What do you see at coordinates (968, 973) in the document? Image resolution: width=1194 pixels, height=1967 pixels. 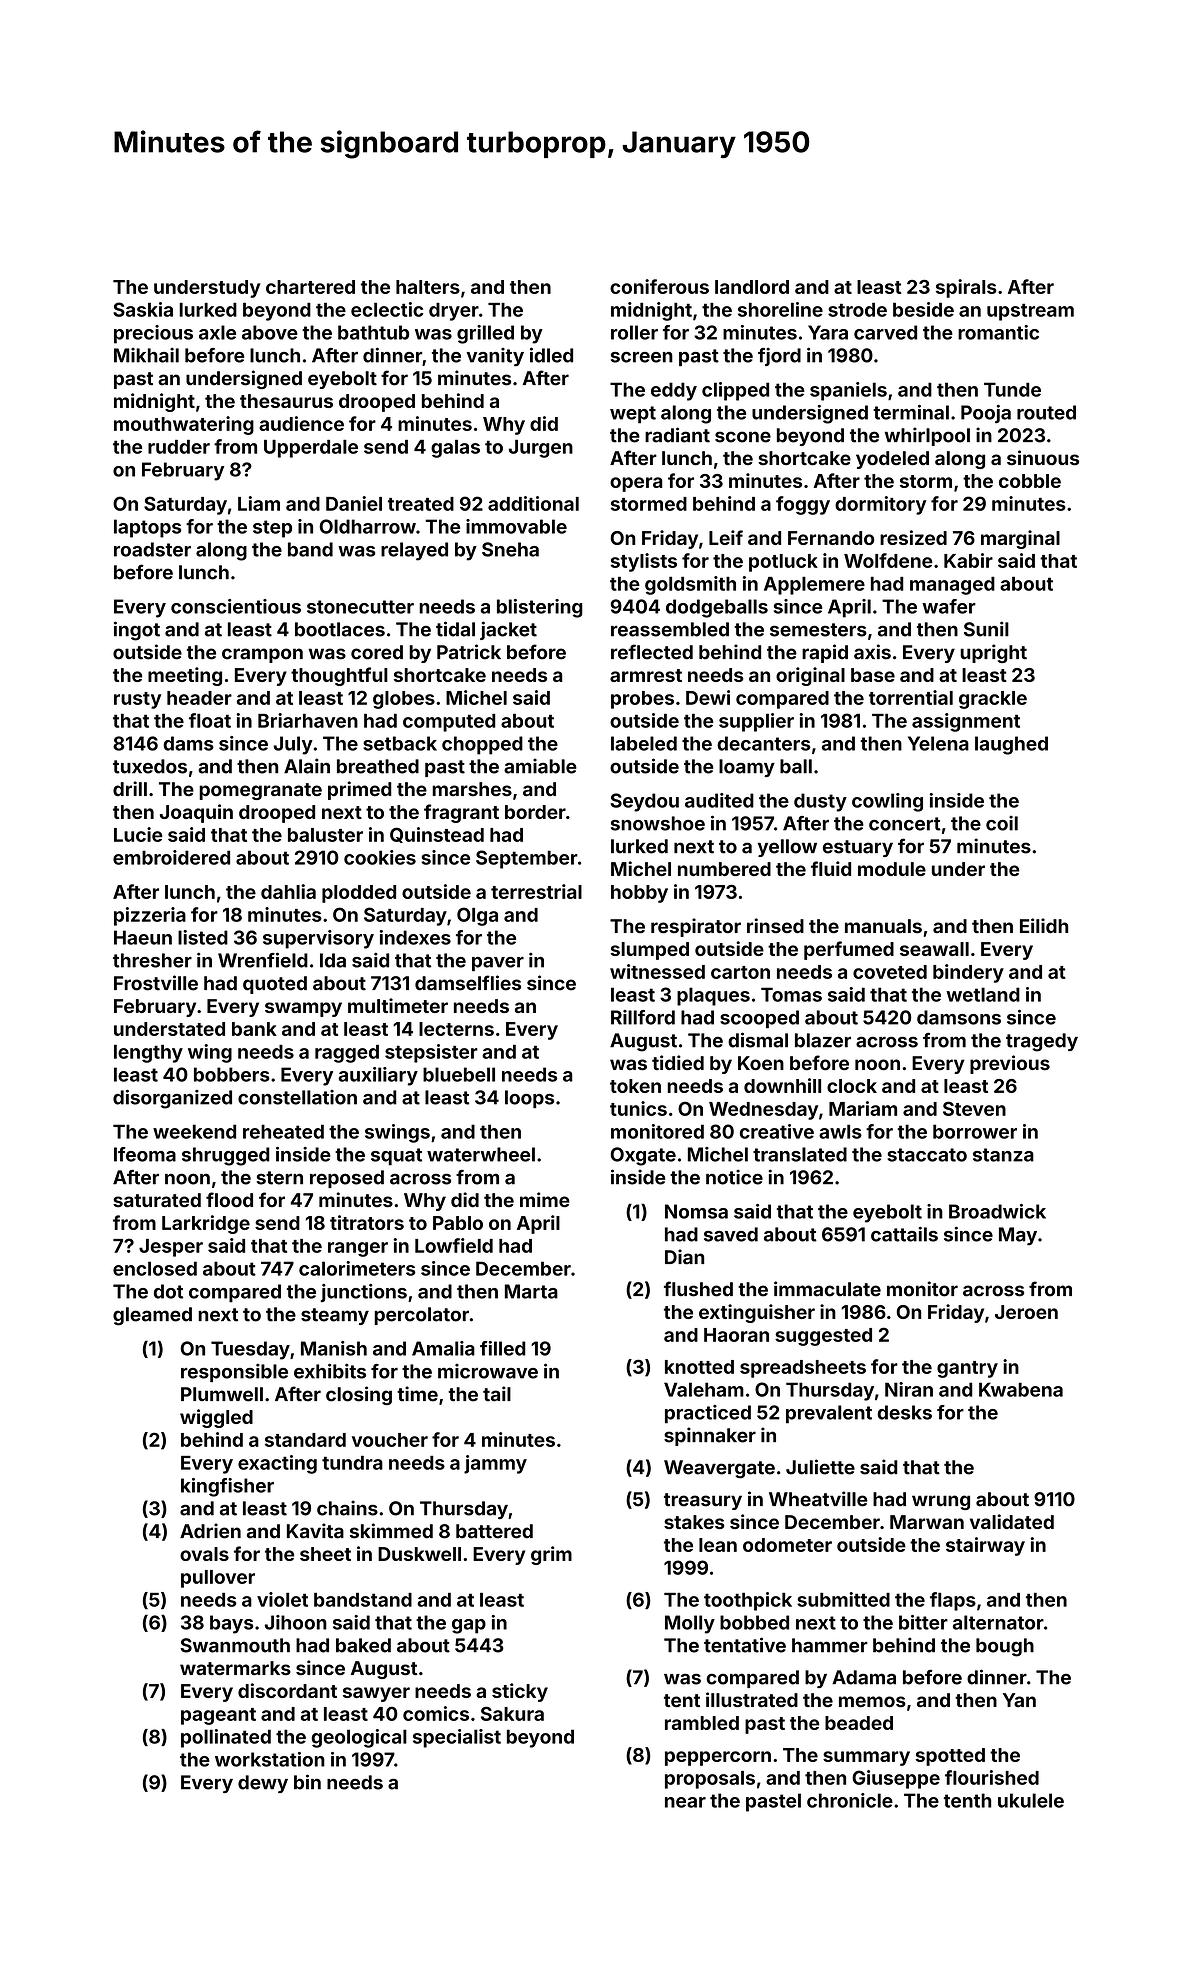 I see `bindery` at bounding box center [968, 973].
